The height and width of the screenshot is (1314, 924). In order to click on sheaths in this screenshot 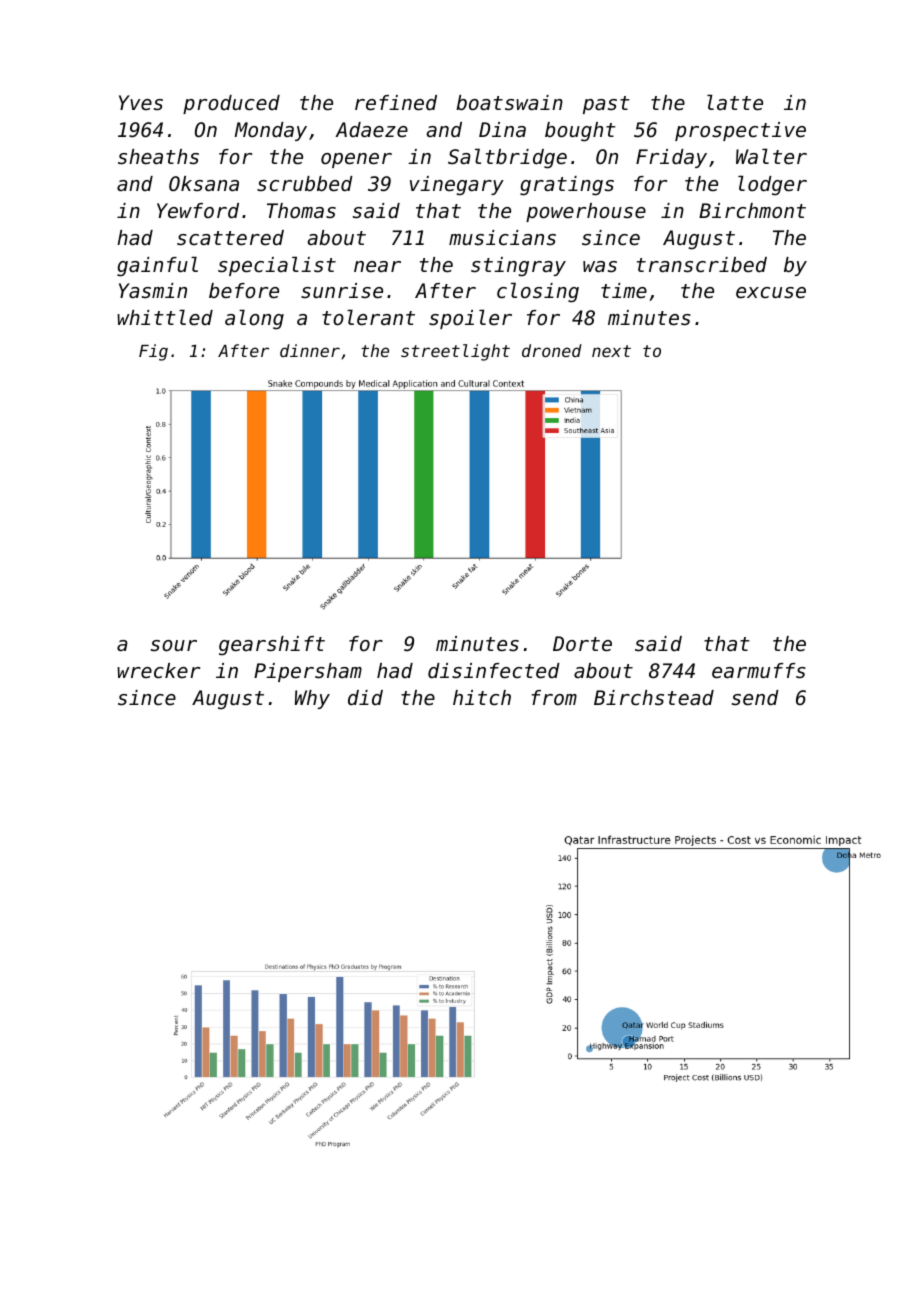, I will do `click(158, 157)`.
